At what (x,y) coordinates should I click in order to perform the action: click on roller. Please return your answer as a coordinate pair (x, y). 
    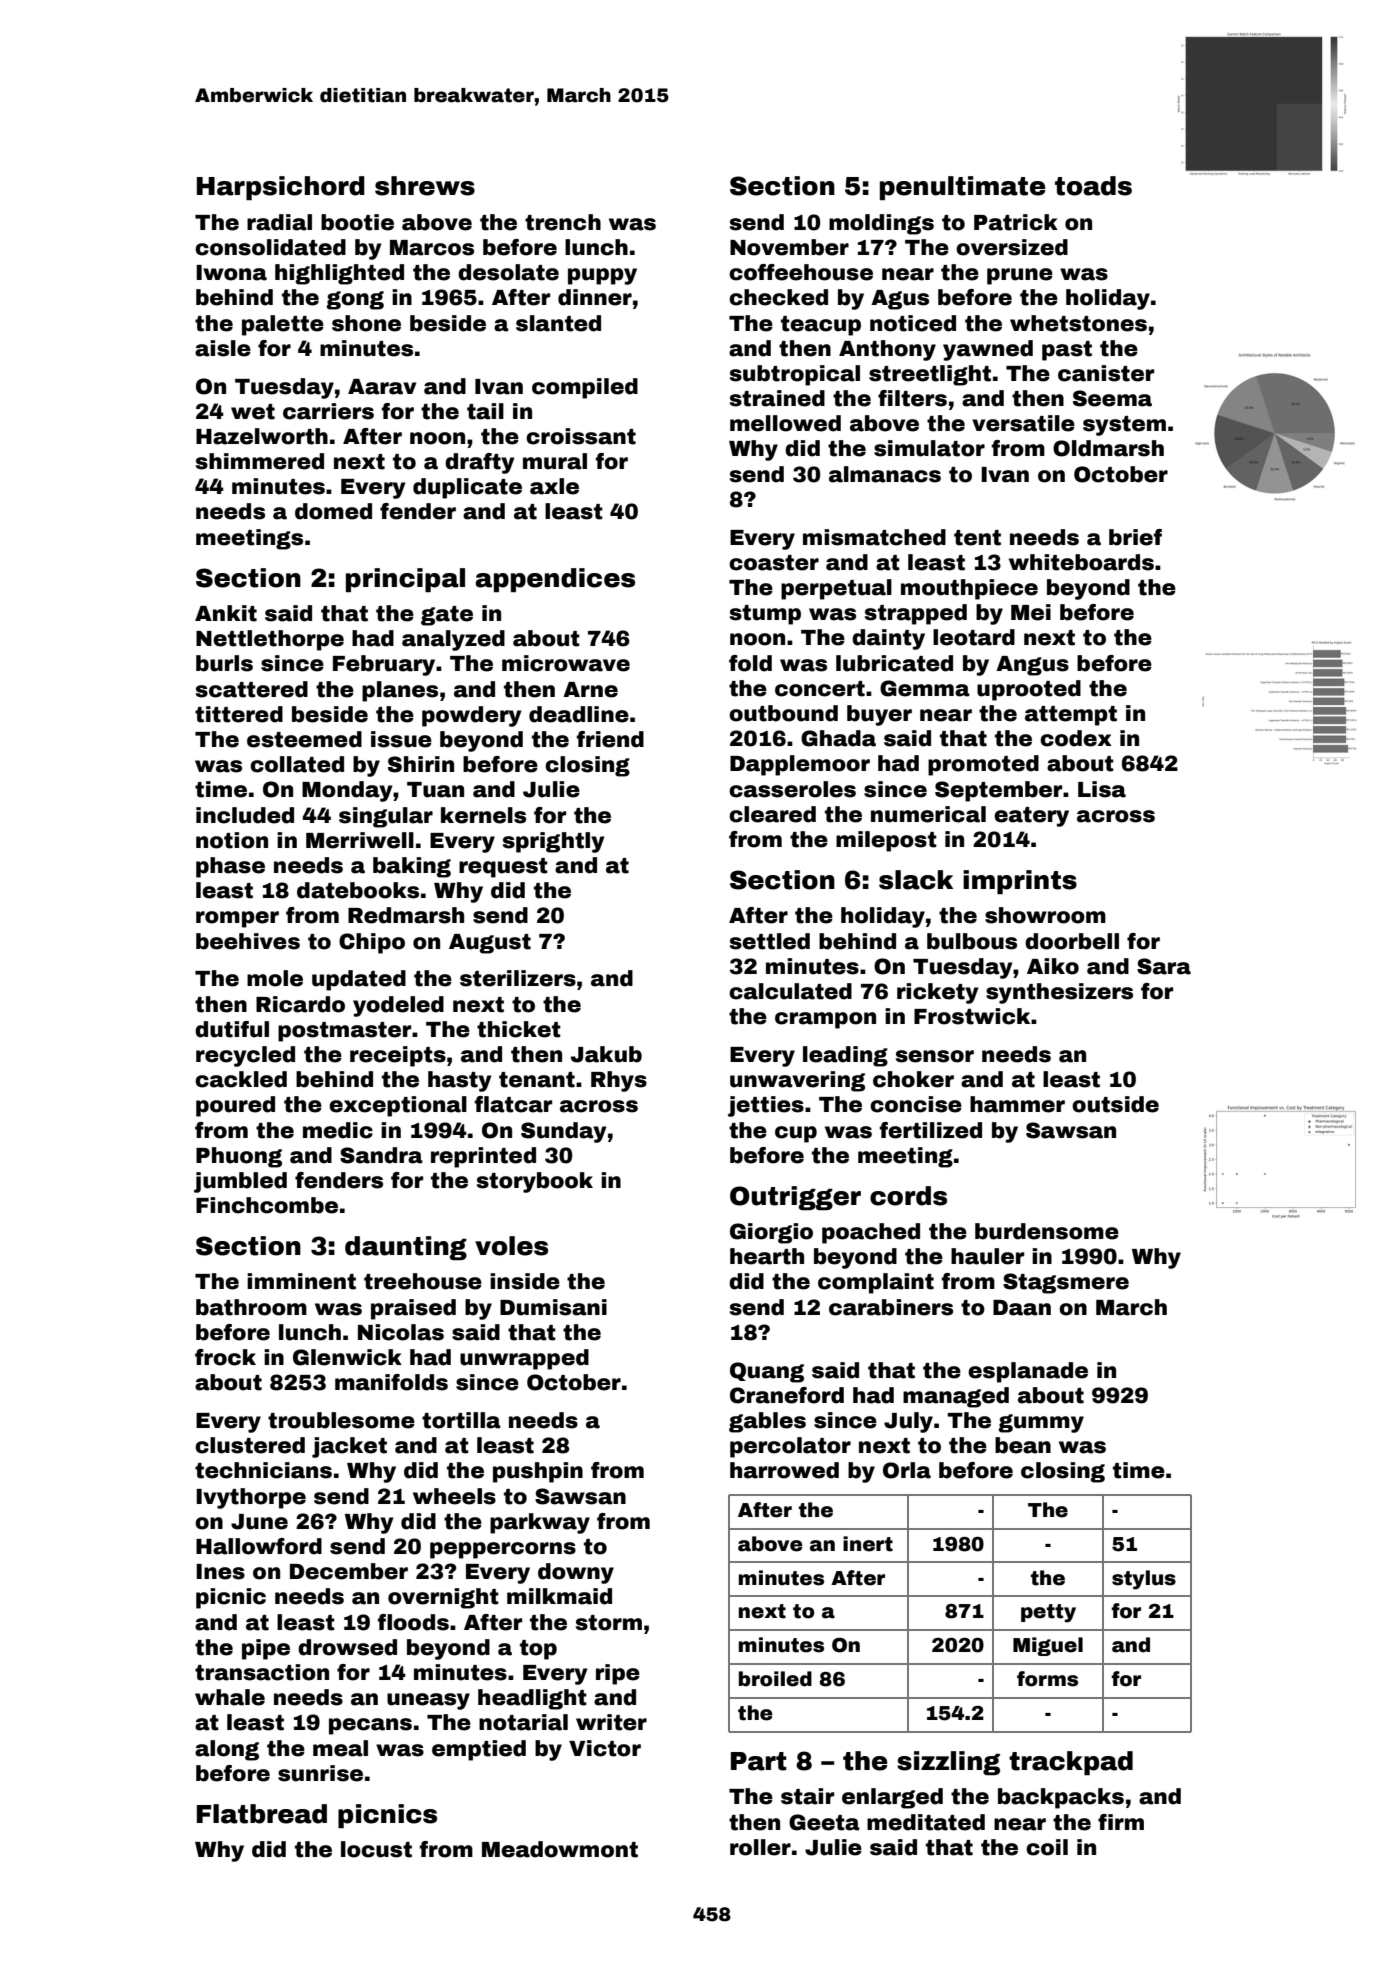
    Looking at the image, I should click on (760, 1847).
